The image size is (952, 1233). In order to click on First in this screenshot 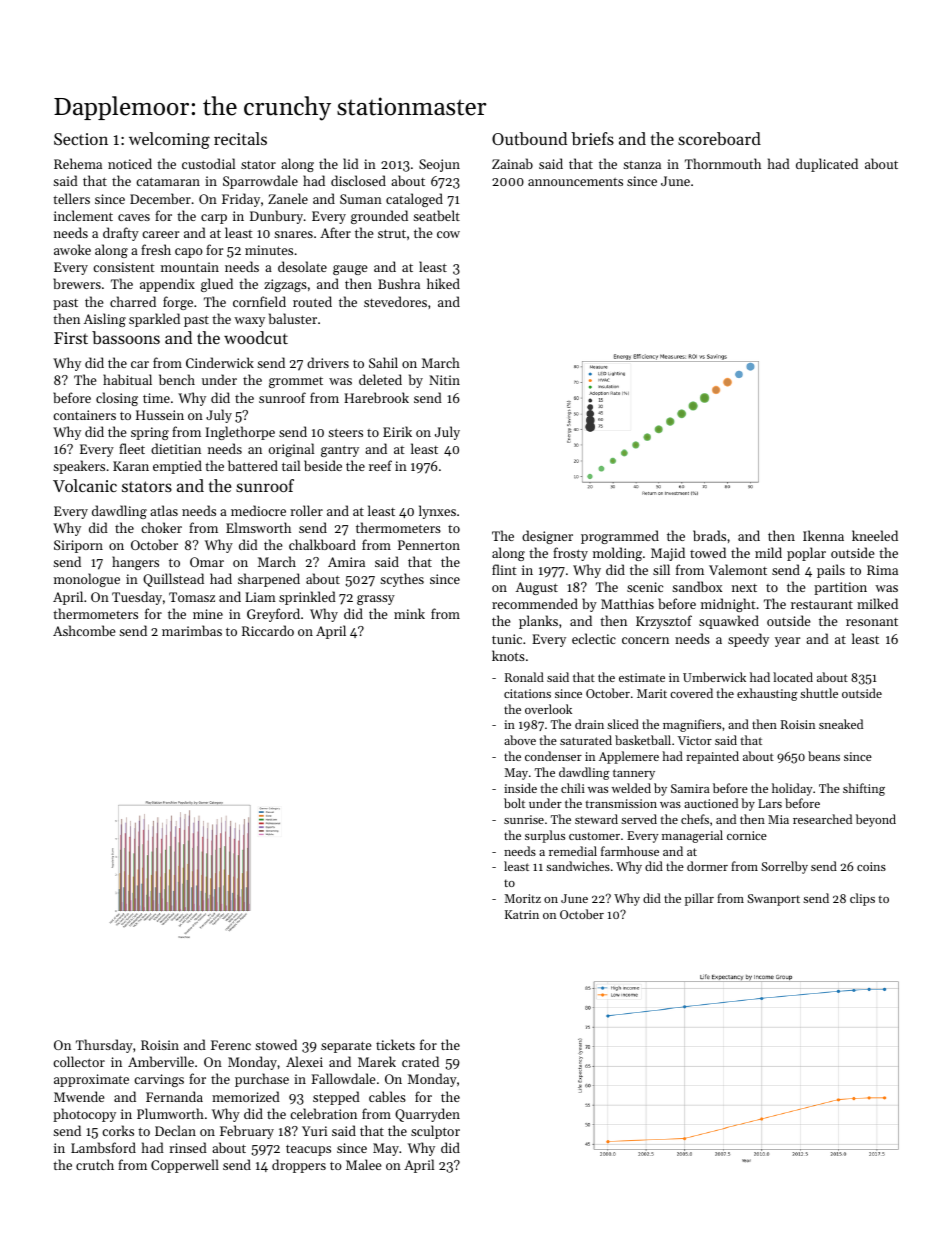, I will do `click(71, 338)`.
